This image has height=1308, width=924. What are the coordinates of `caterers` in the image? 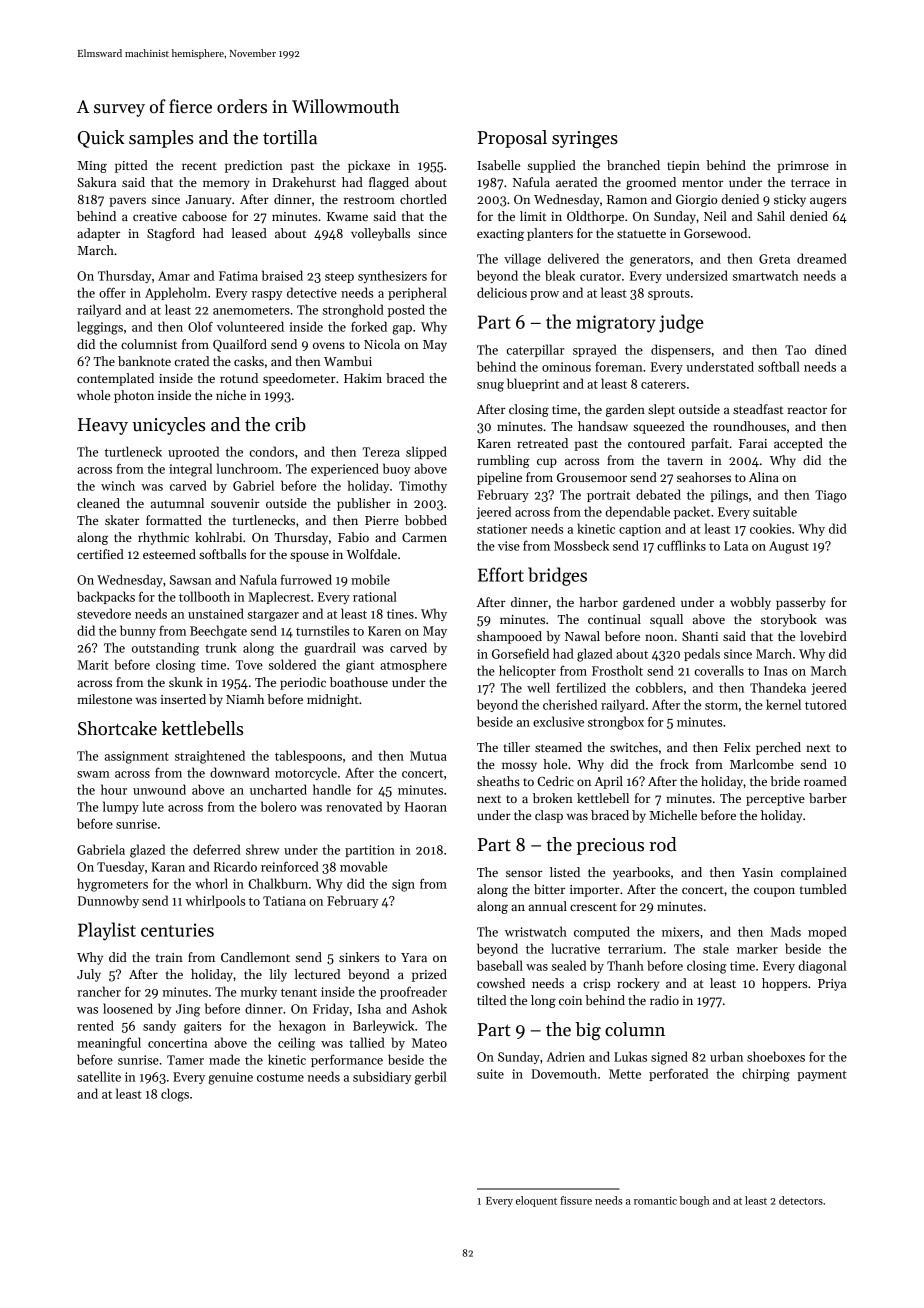 It's located at (663, 384).
